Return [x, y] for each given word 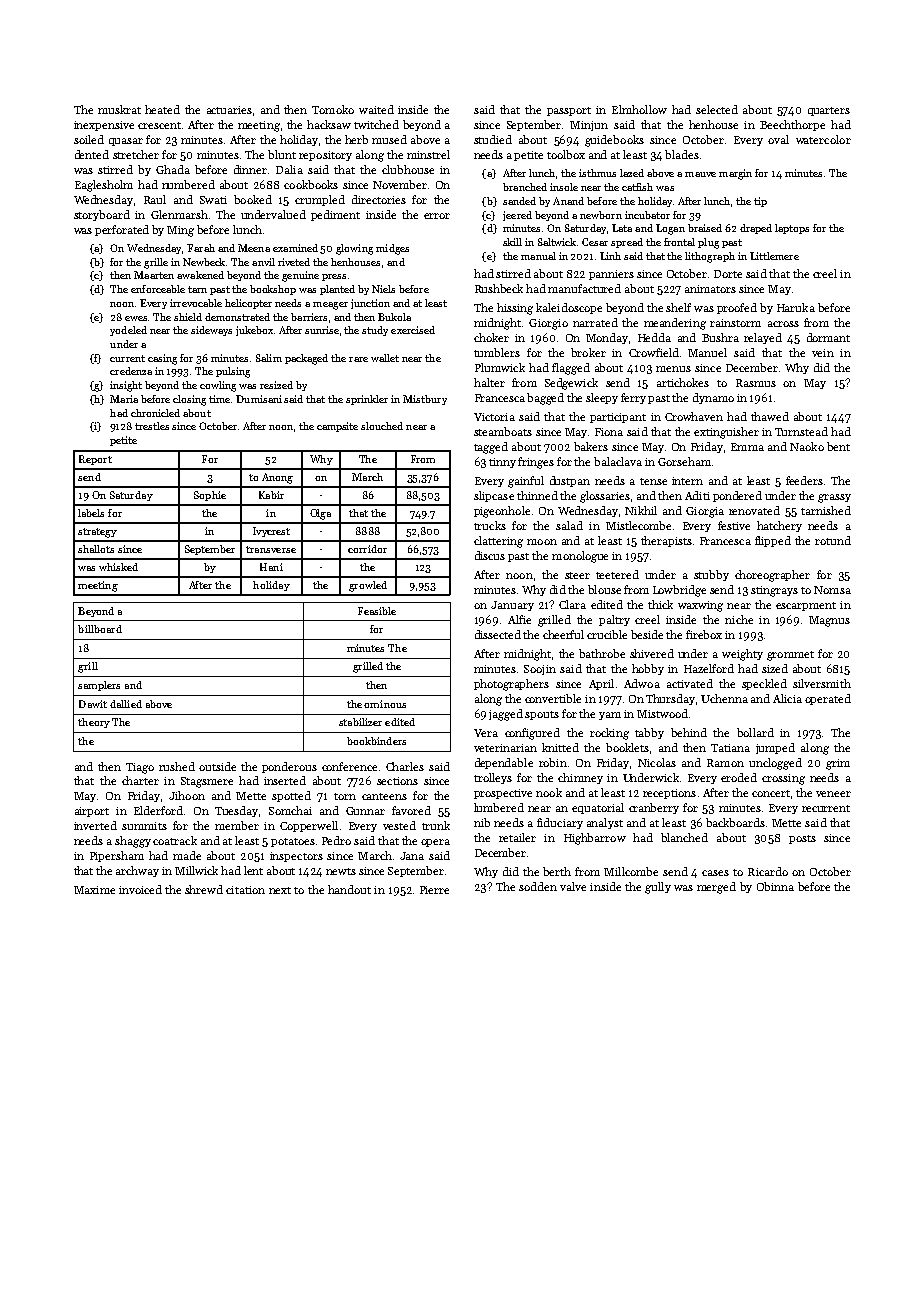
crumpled [320, 200]
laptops [792, 229]
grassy [834, 498]
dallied [126, 704]
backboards [735, 822]
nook [549, 792]
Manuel [707, 352]
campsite [337, 427]
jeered [517, 216]
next [280, 890]
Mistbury [425, 400]
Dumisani [259, 399]
